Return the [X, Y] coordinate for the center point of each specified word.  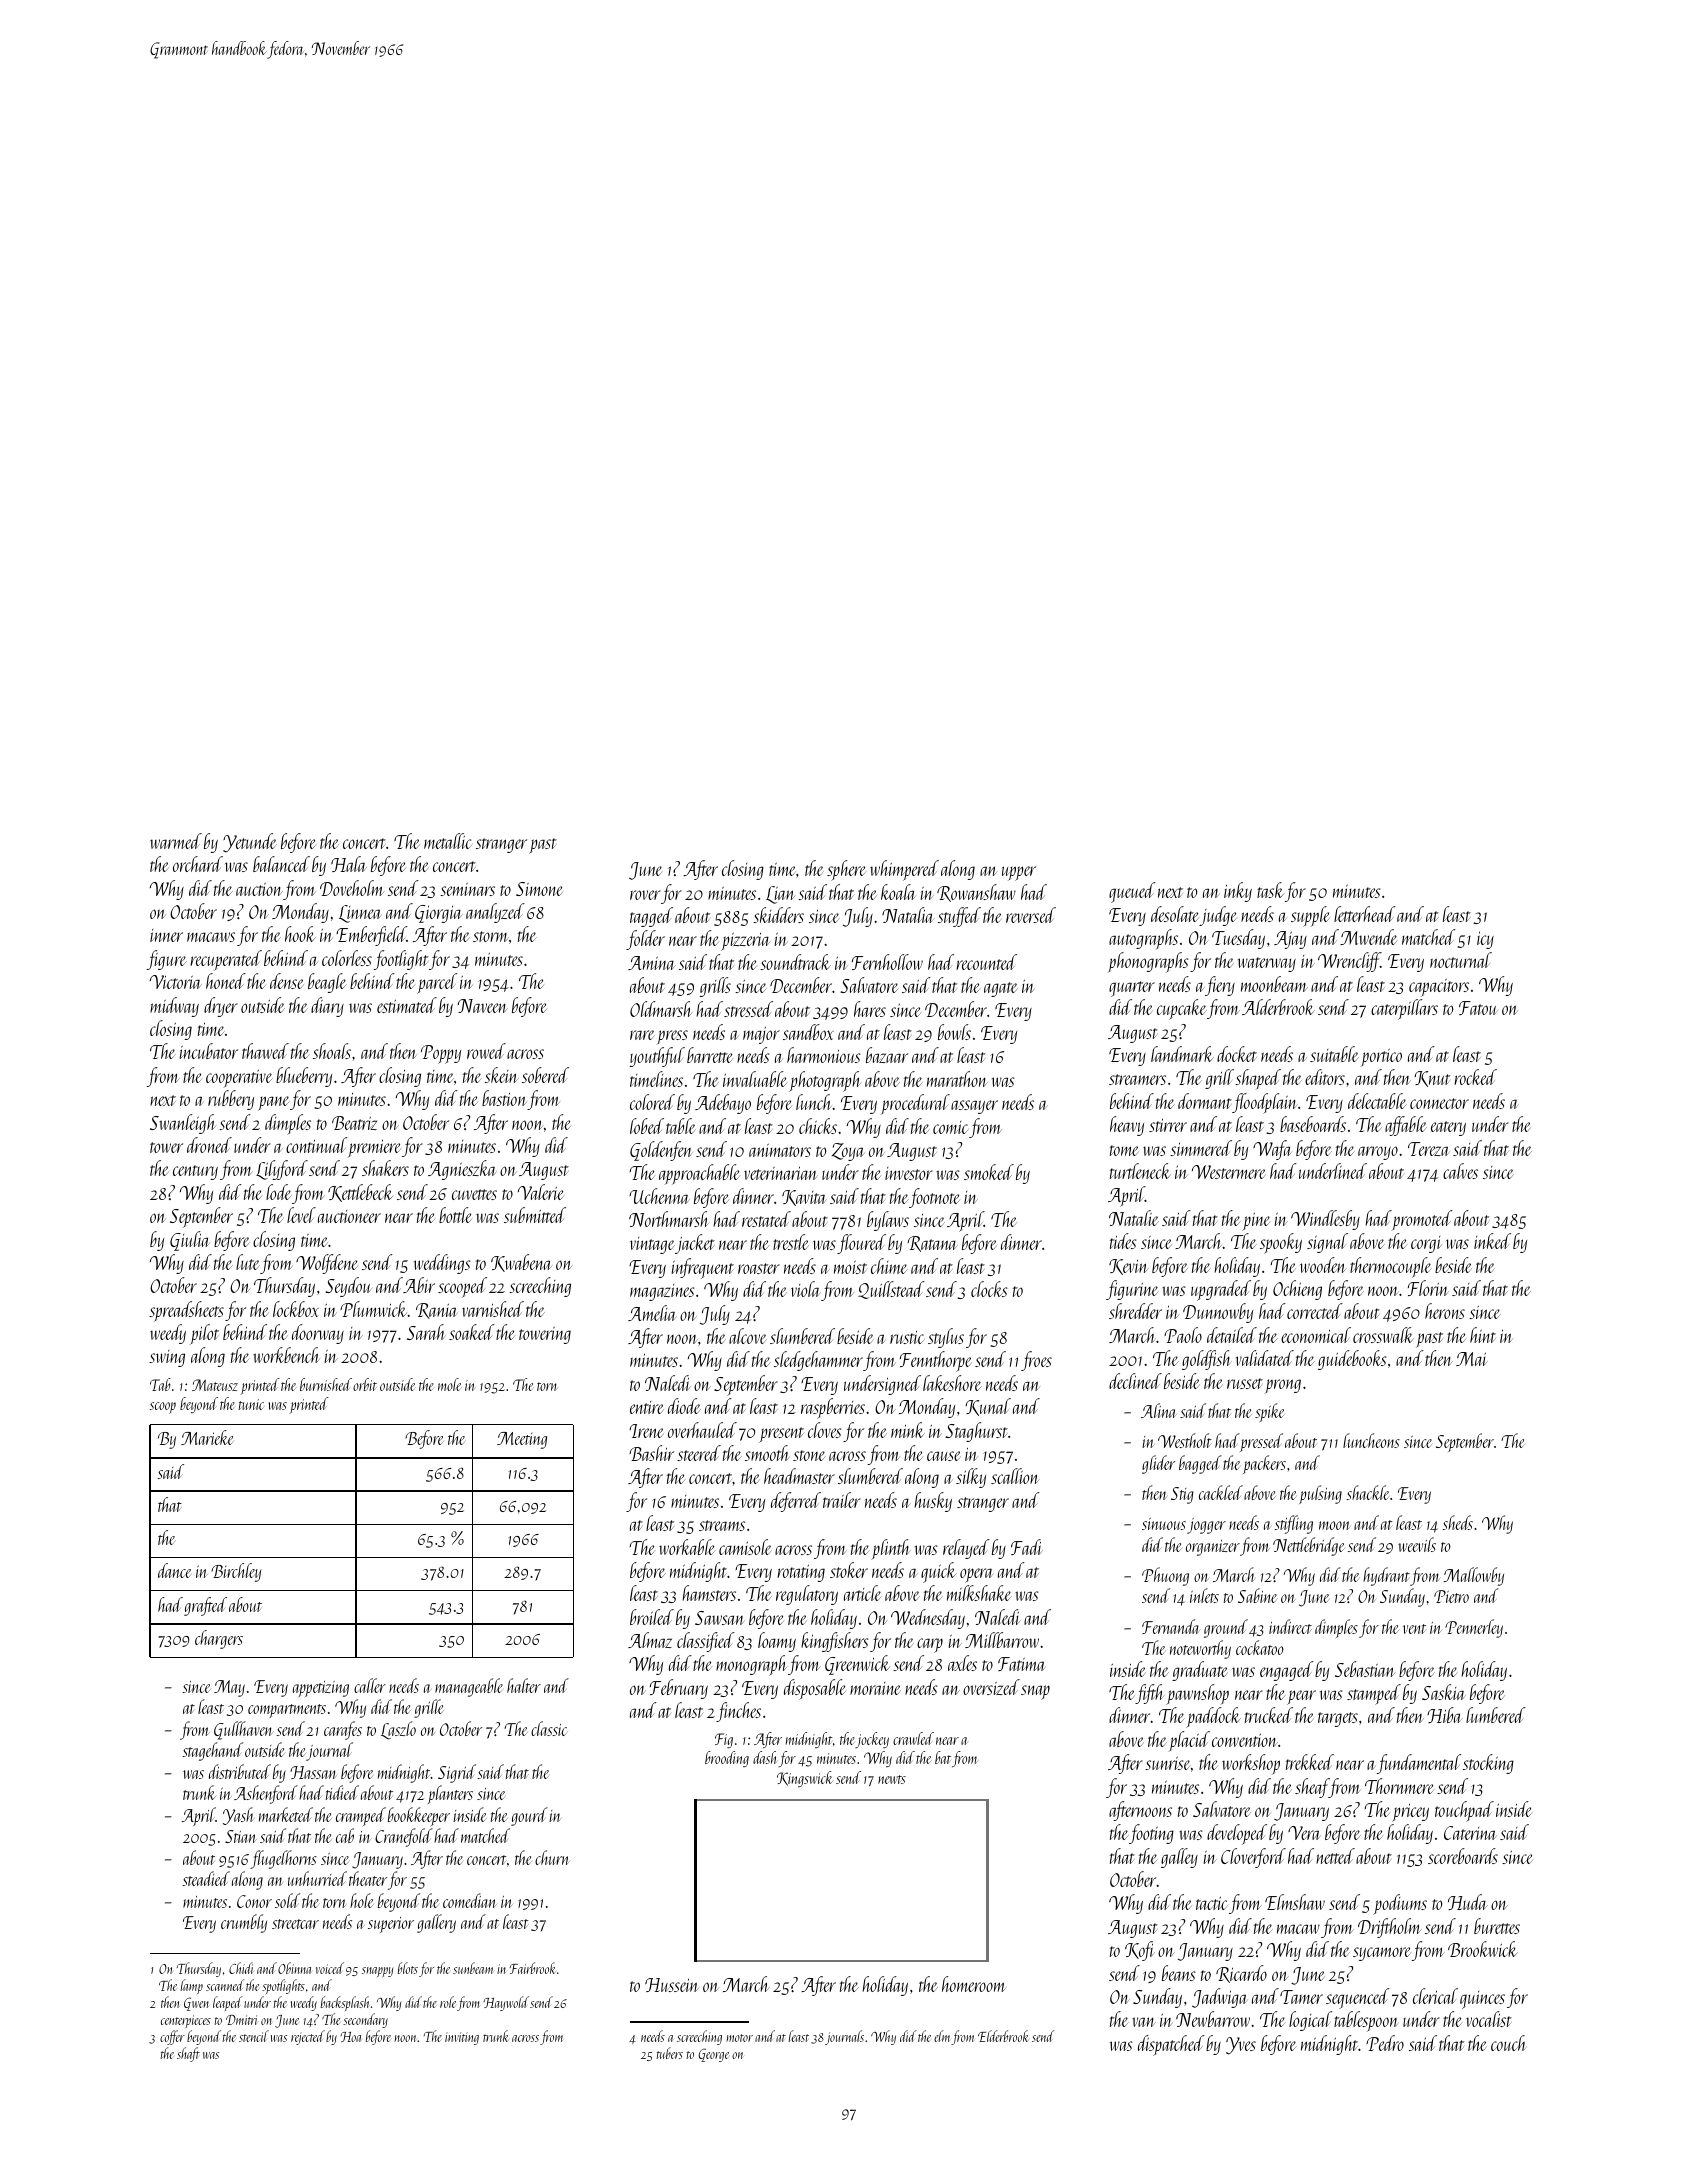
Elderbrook [1003, 2036]
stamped [1374, 1694]
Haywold [506, 2003]
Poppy [441, 1054]
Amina [652, 963]
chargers [219, 1639]
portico [1381, 1057]
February [679, 1689]
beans [1178, 1973]
